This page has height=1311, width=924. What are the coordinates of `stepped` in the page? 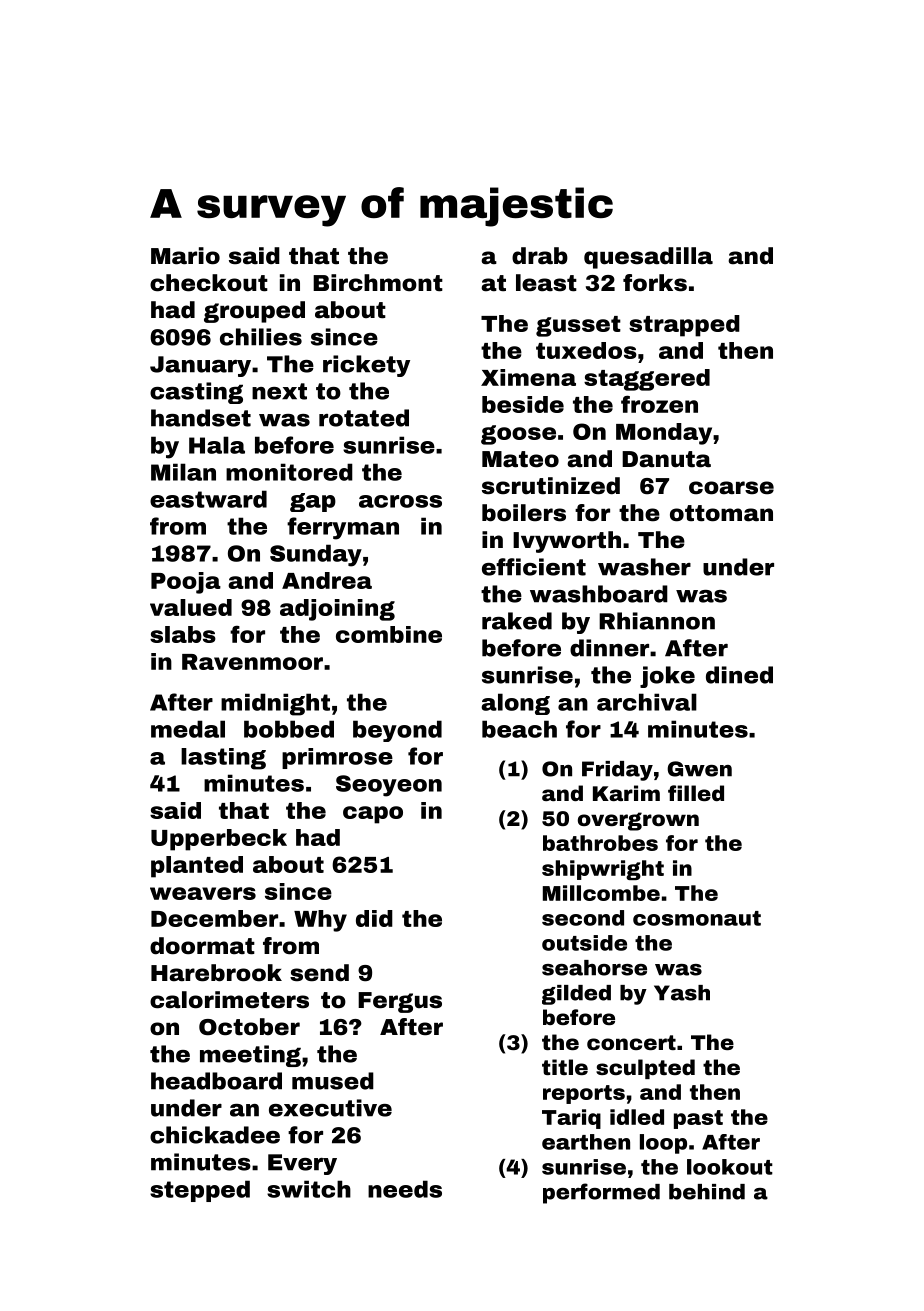 It's located at (200, 1191).
